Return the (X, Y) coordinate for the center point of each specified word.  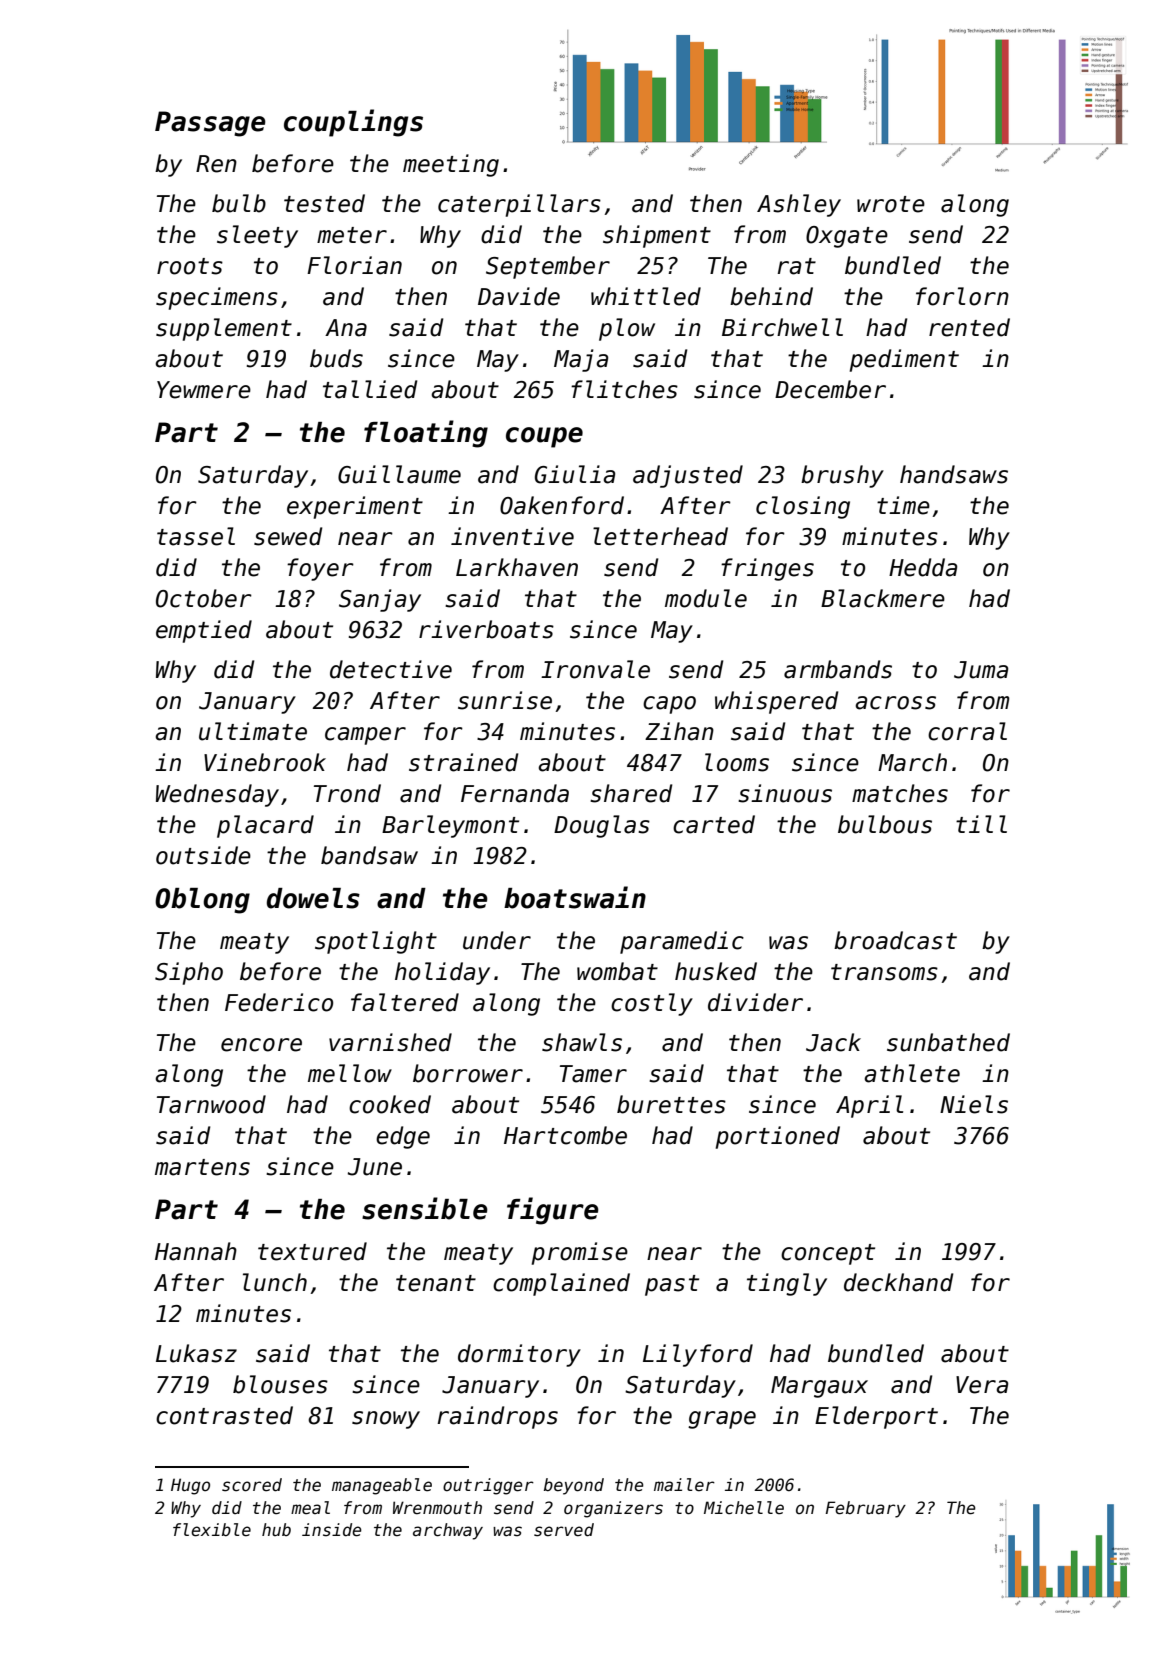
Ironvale (595, 669)
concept (828, 1254)
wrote (891, 204)
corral (967, 731)
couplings (353, 123)
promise (580, 1253)
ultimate (253, 731)
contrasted (224, 1415)
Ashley (799, 205)
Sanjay (380, 600)
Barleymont (450, 826)
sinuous (785, 793)
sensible (425, 1208)
